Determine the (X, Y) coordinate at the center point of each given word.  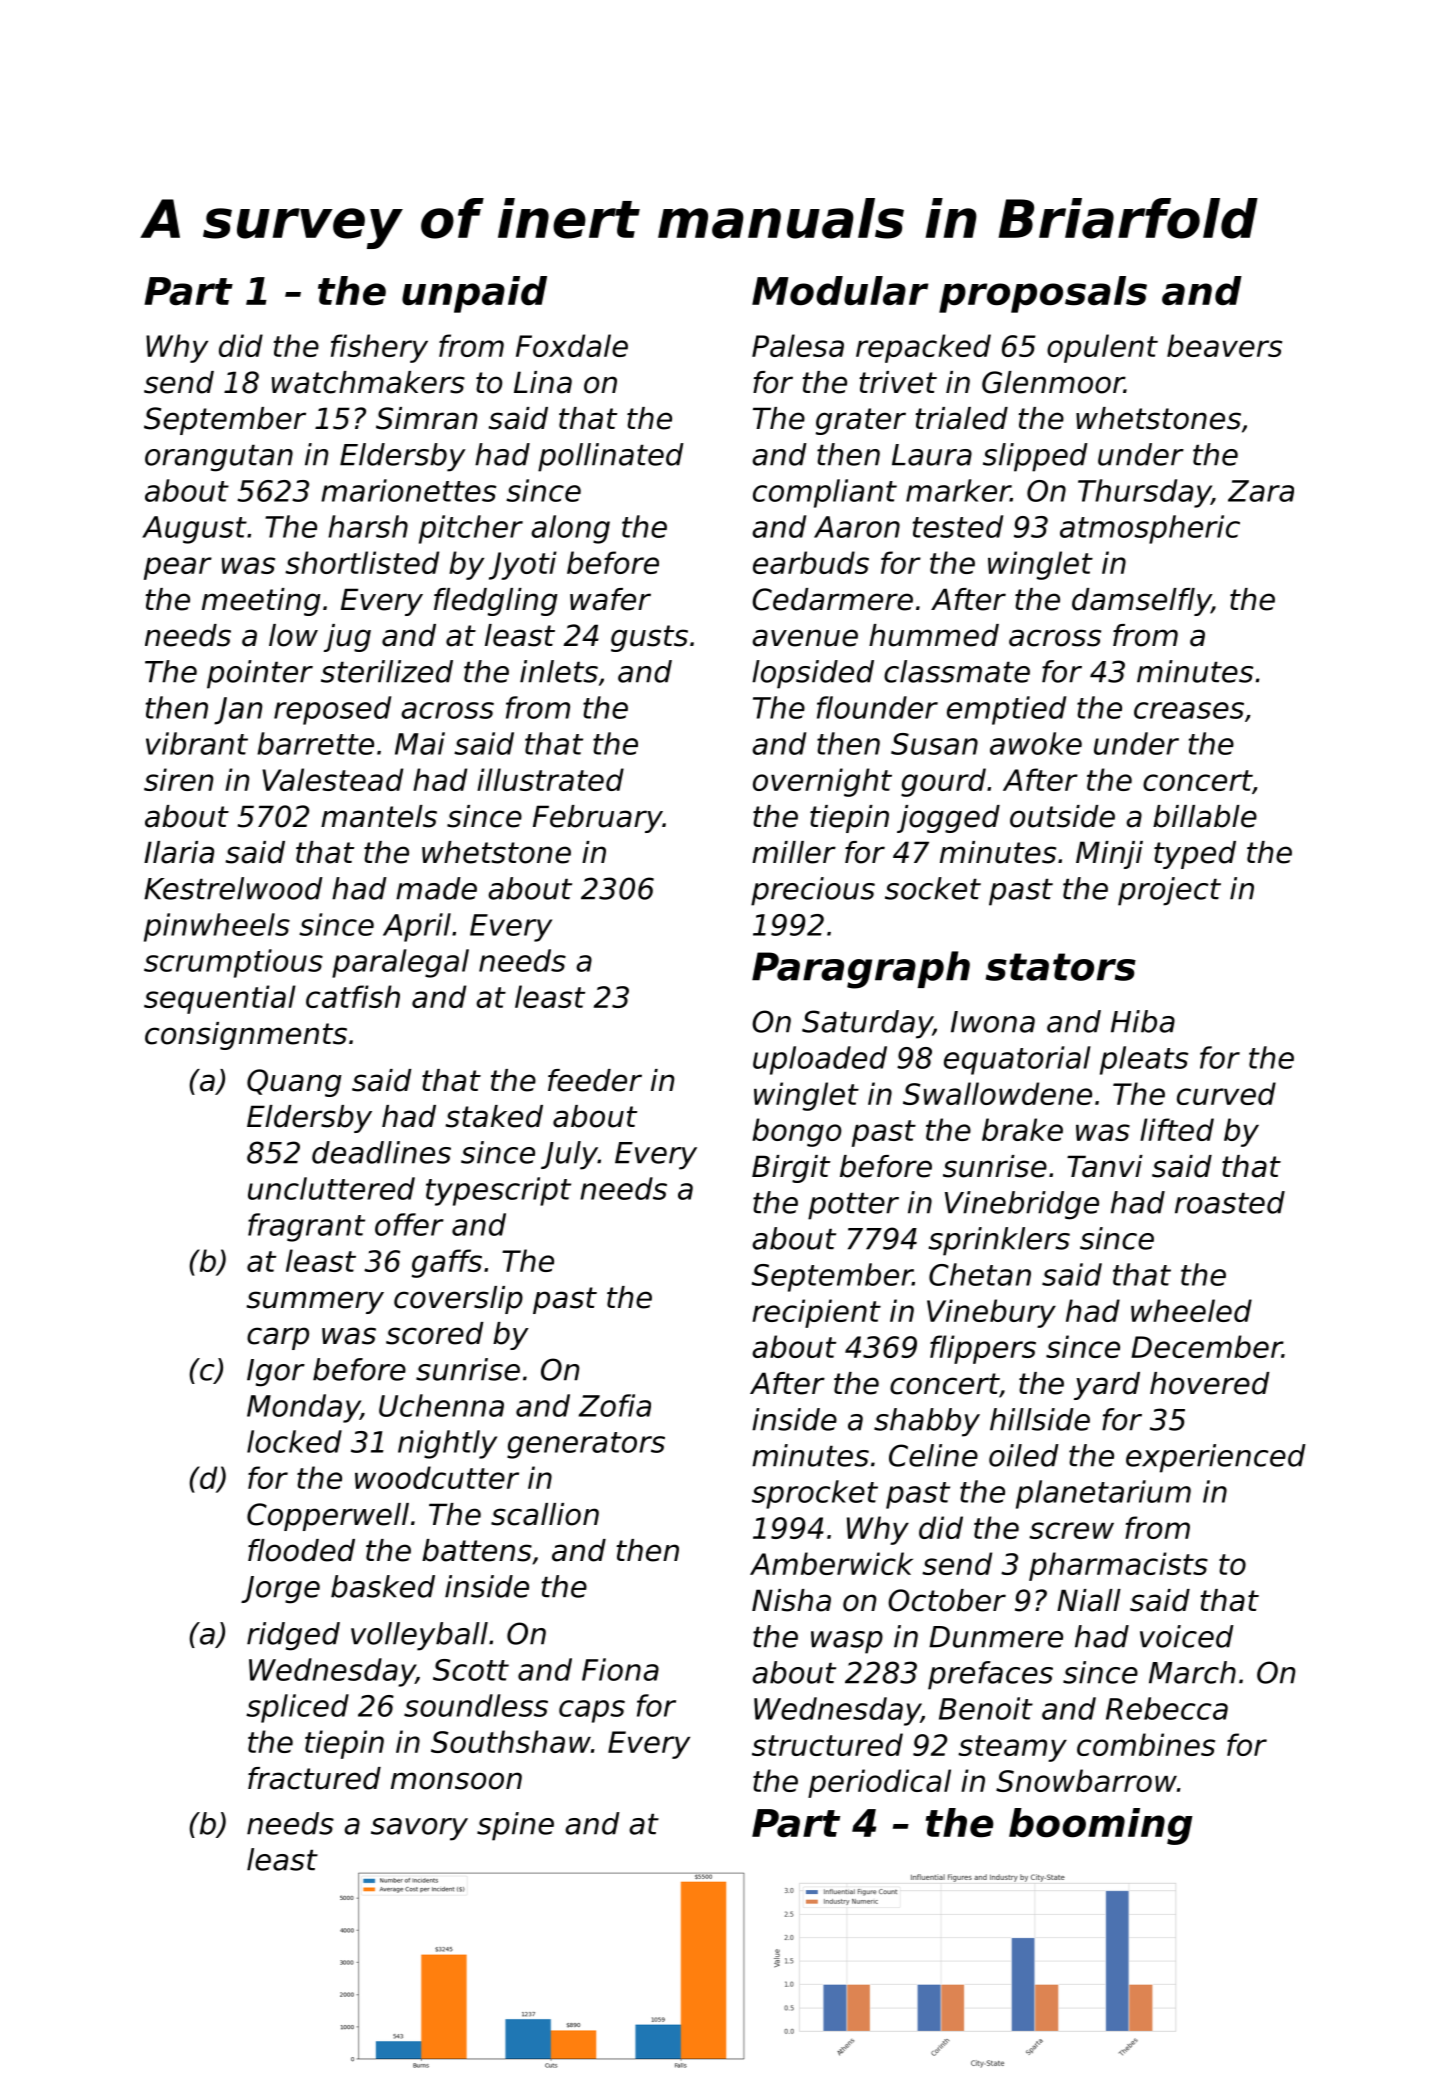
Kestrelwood (233, 888)
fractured (314, 1778)
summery (315, 1302)
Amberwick (831, 1563)
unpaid (474, 294)
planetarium (1103, 1494)
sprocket (815, 1494)
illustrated (550, 779)
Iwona (993, 1022)
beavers (1224, 345)
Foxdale (572, 345)
